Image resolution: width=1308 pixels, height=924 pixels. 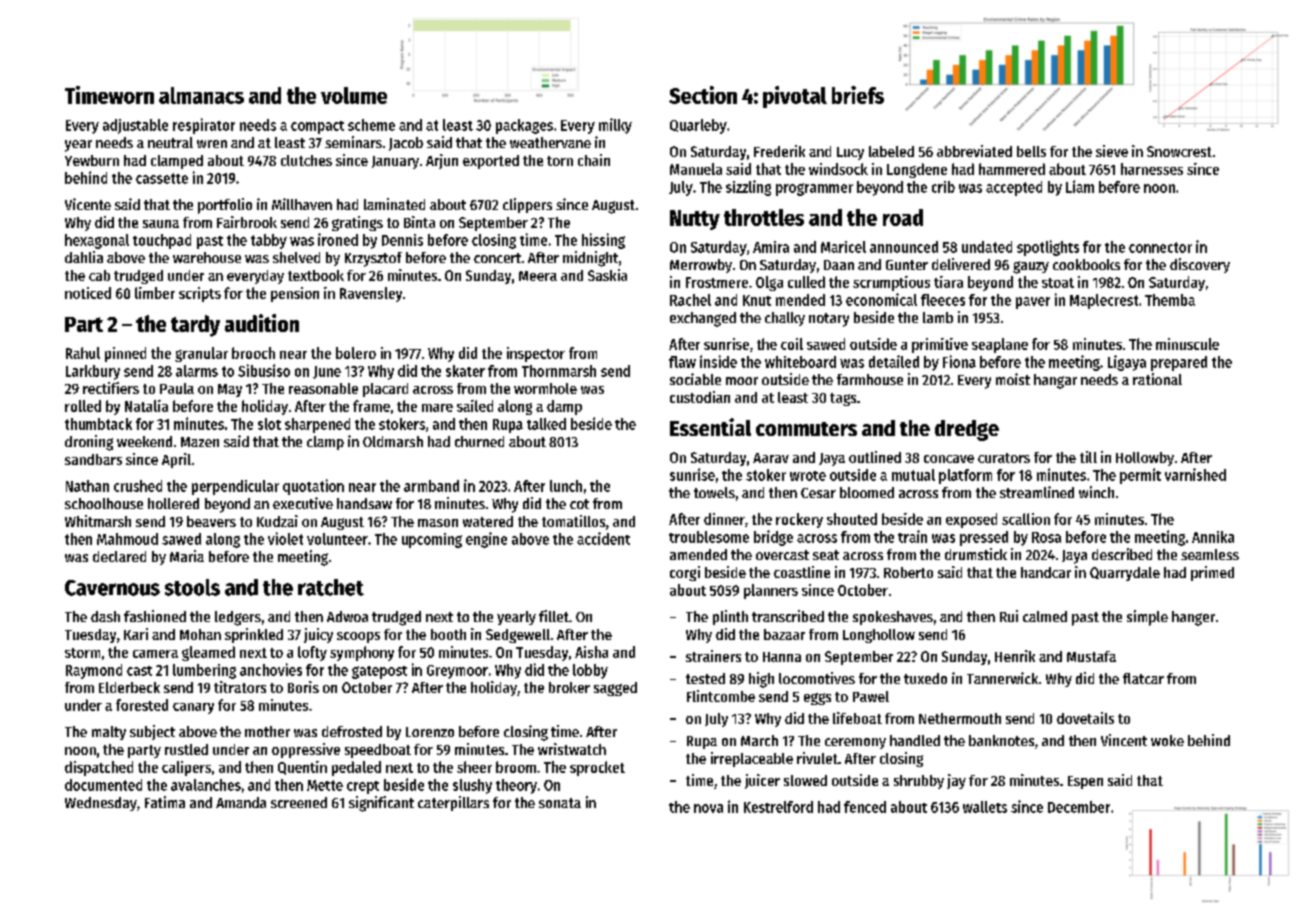 What do you see at coordinates (354, 95) in the screenshot?
I see `volume` at bounding box center [354, 95].
